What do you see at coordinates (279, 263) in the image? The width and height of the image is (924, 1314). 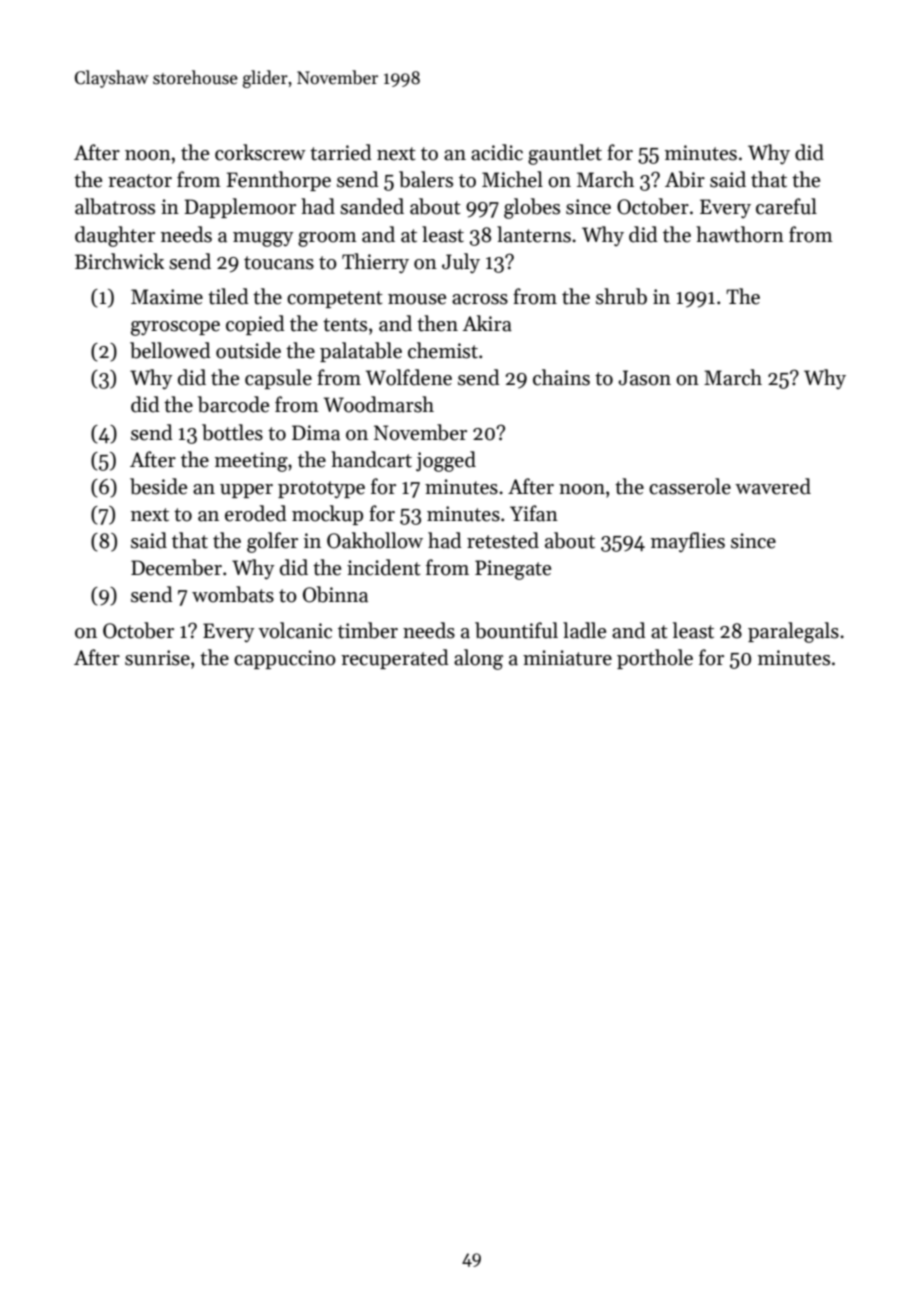 I see `toucans` at bounding box center [279, 263].
